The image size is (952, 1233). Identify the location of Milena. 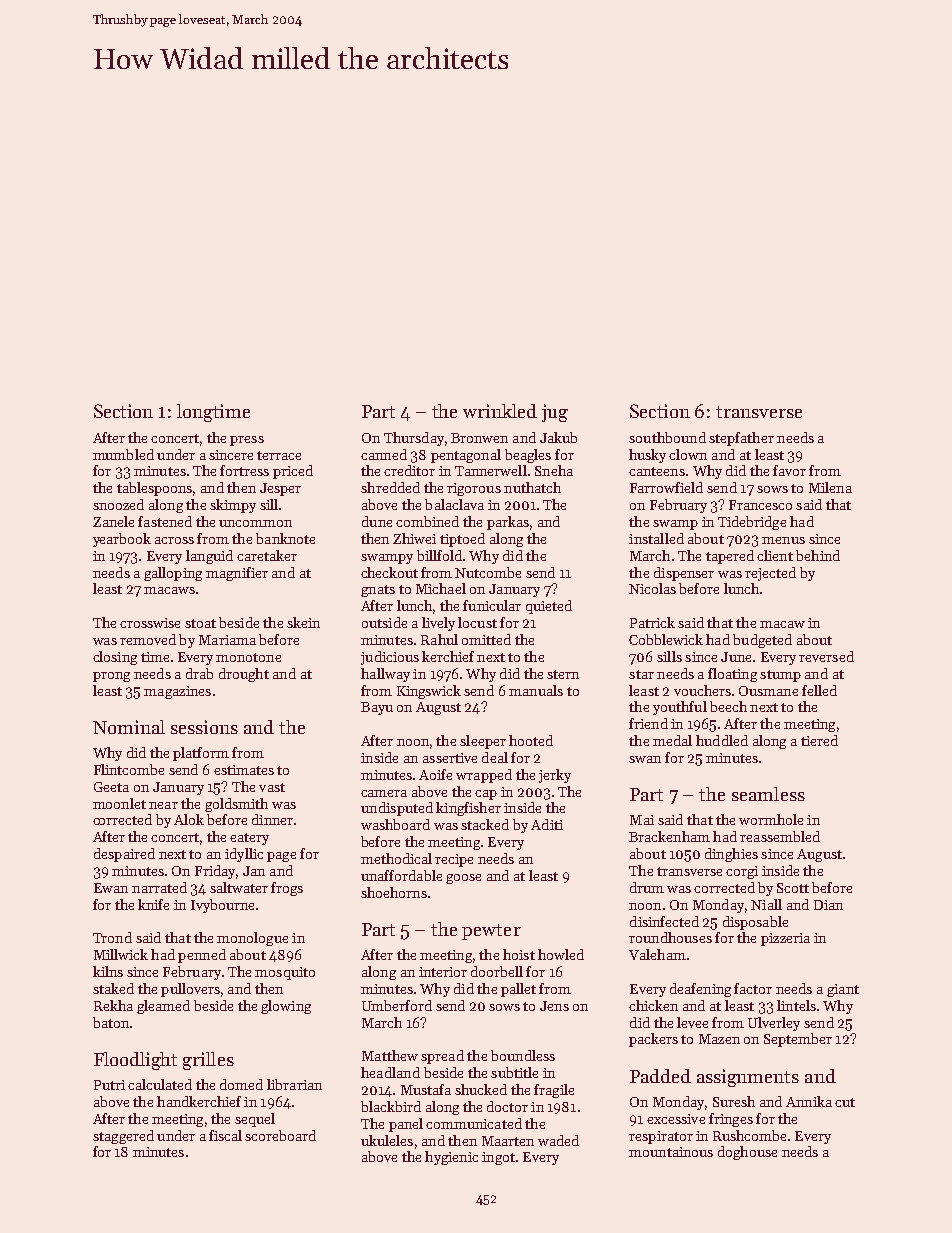
(830, 487).
